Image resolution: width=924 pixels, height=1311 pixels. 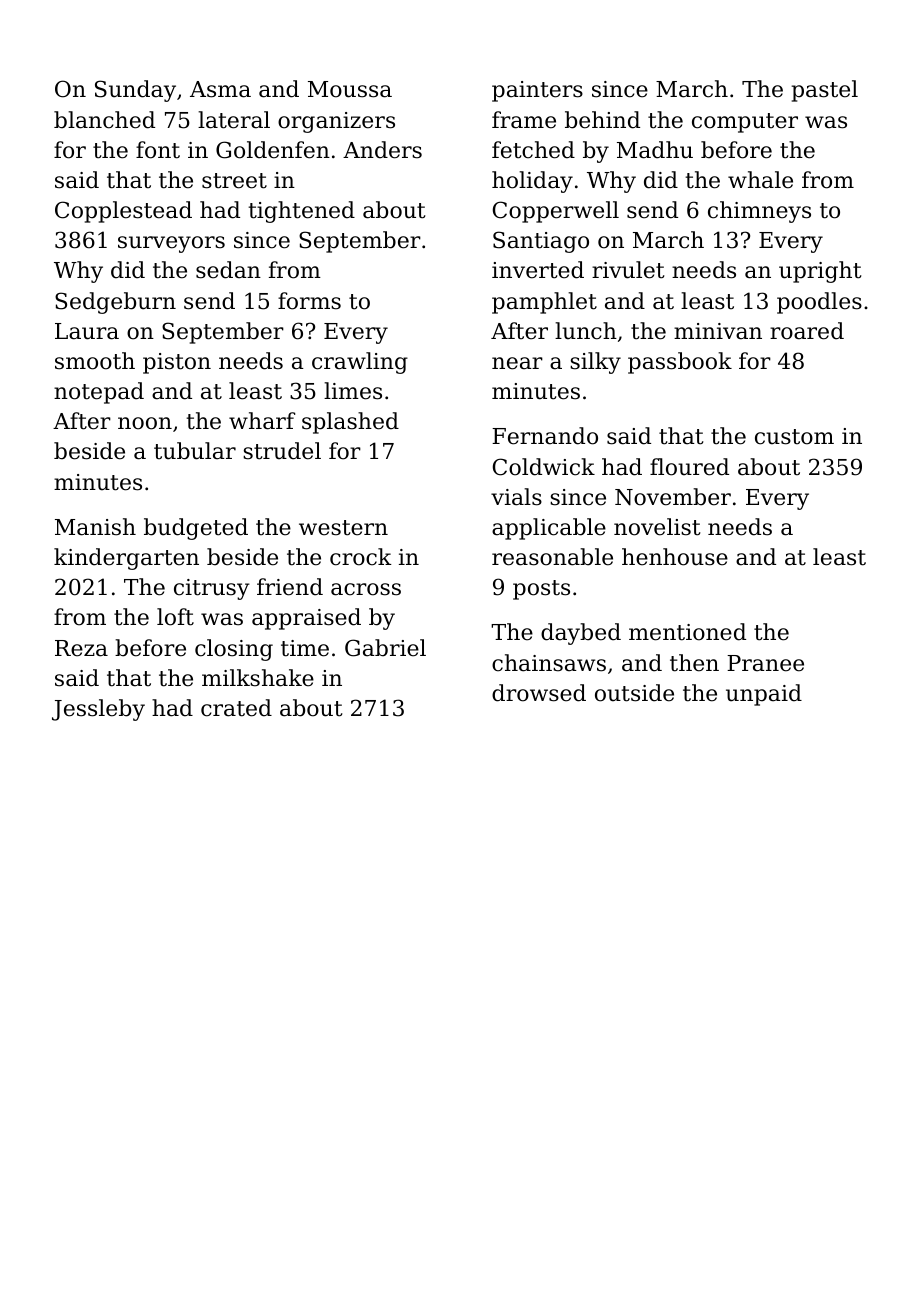 I want to click on behind, so click(x=602, y=120).
